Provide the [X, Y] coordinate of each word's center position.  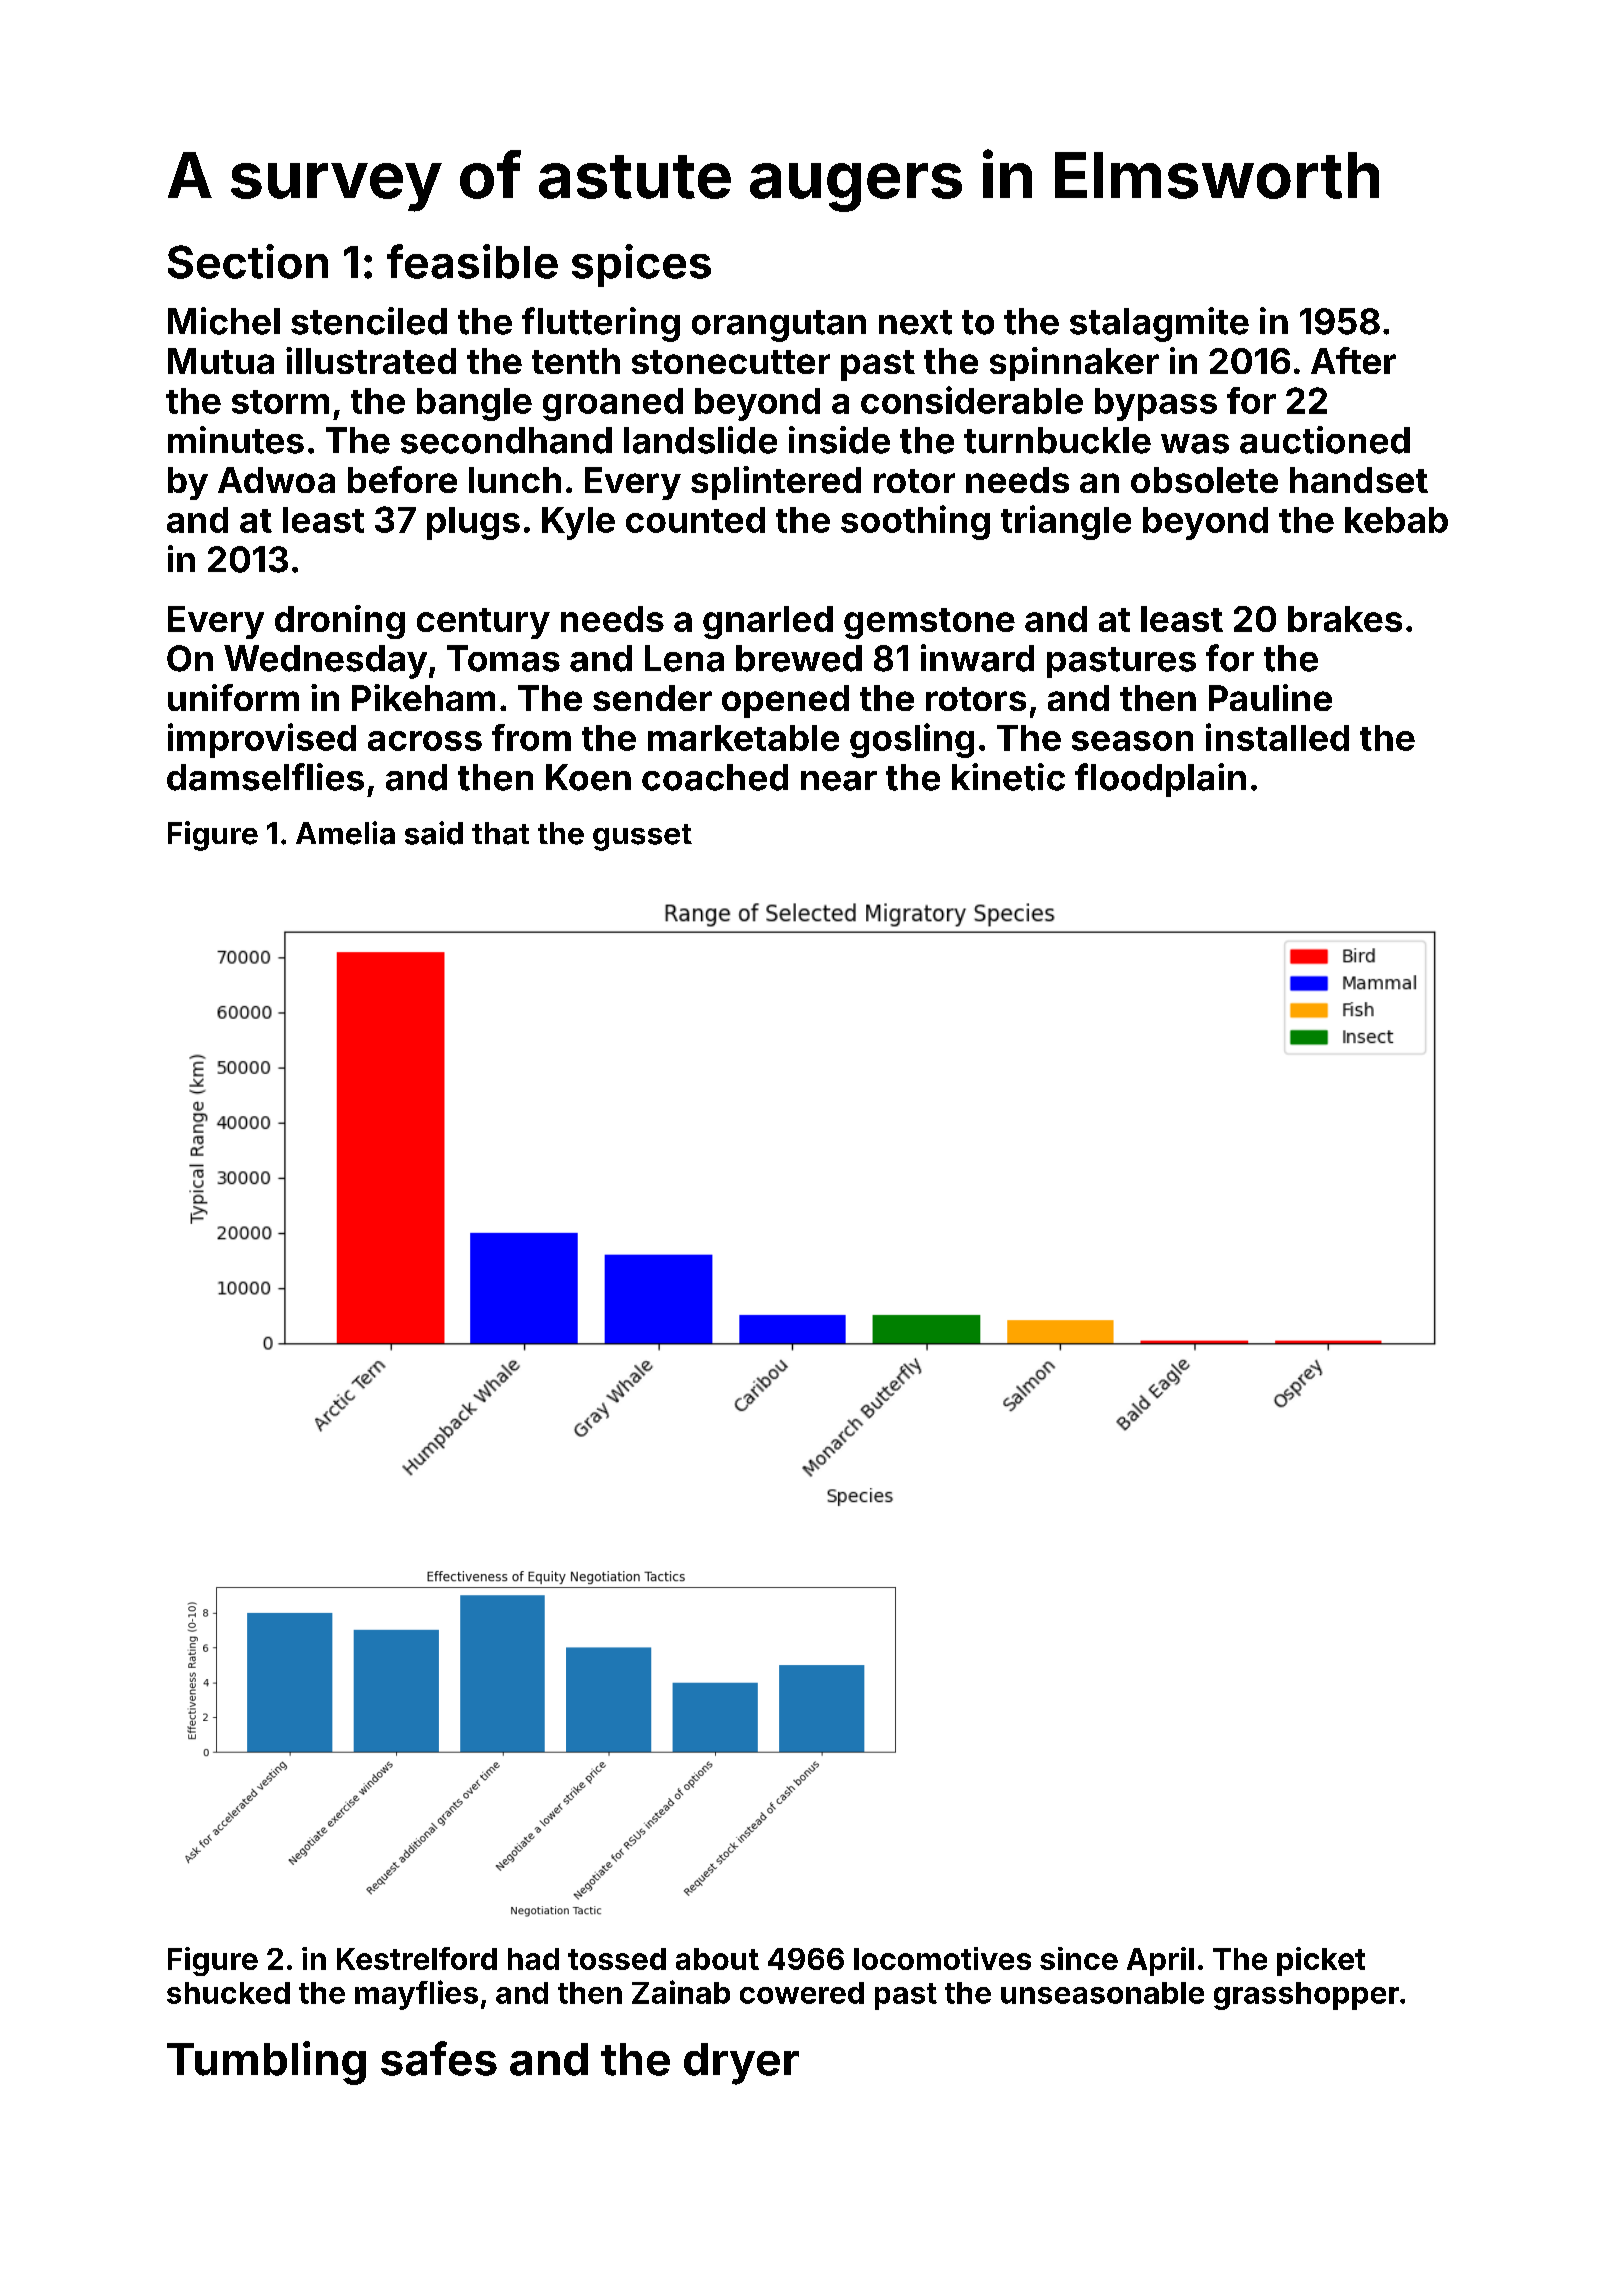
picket [1321, 1961]
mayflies [416, 1995]
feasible [472, 261]
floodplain [1160, 780]
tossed [617, 1959]
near [839, 781]
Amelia [345, 833]
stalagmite [1159, 324]
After [1353, 360]
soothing [915, 522]
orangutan [779, 326]
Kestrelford [417, 1958]
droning [340, 622]
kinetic [1008, 777]
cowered [802, 1993]
